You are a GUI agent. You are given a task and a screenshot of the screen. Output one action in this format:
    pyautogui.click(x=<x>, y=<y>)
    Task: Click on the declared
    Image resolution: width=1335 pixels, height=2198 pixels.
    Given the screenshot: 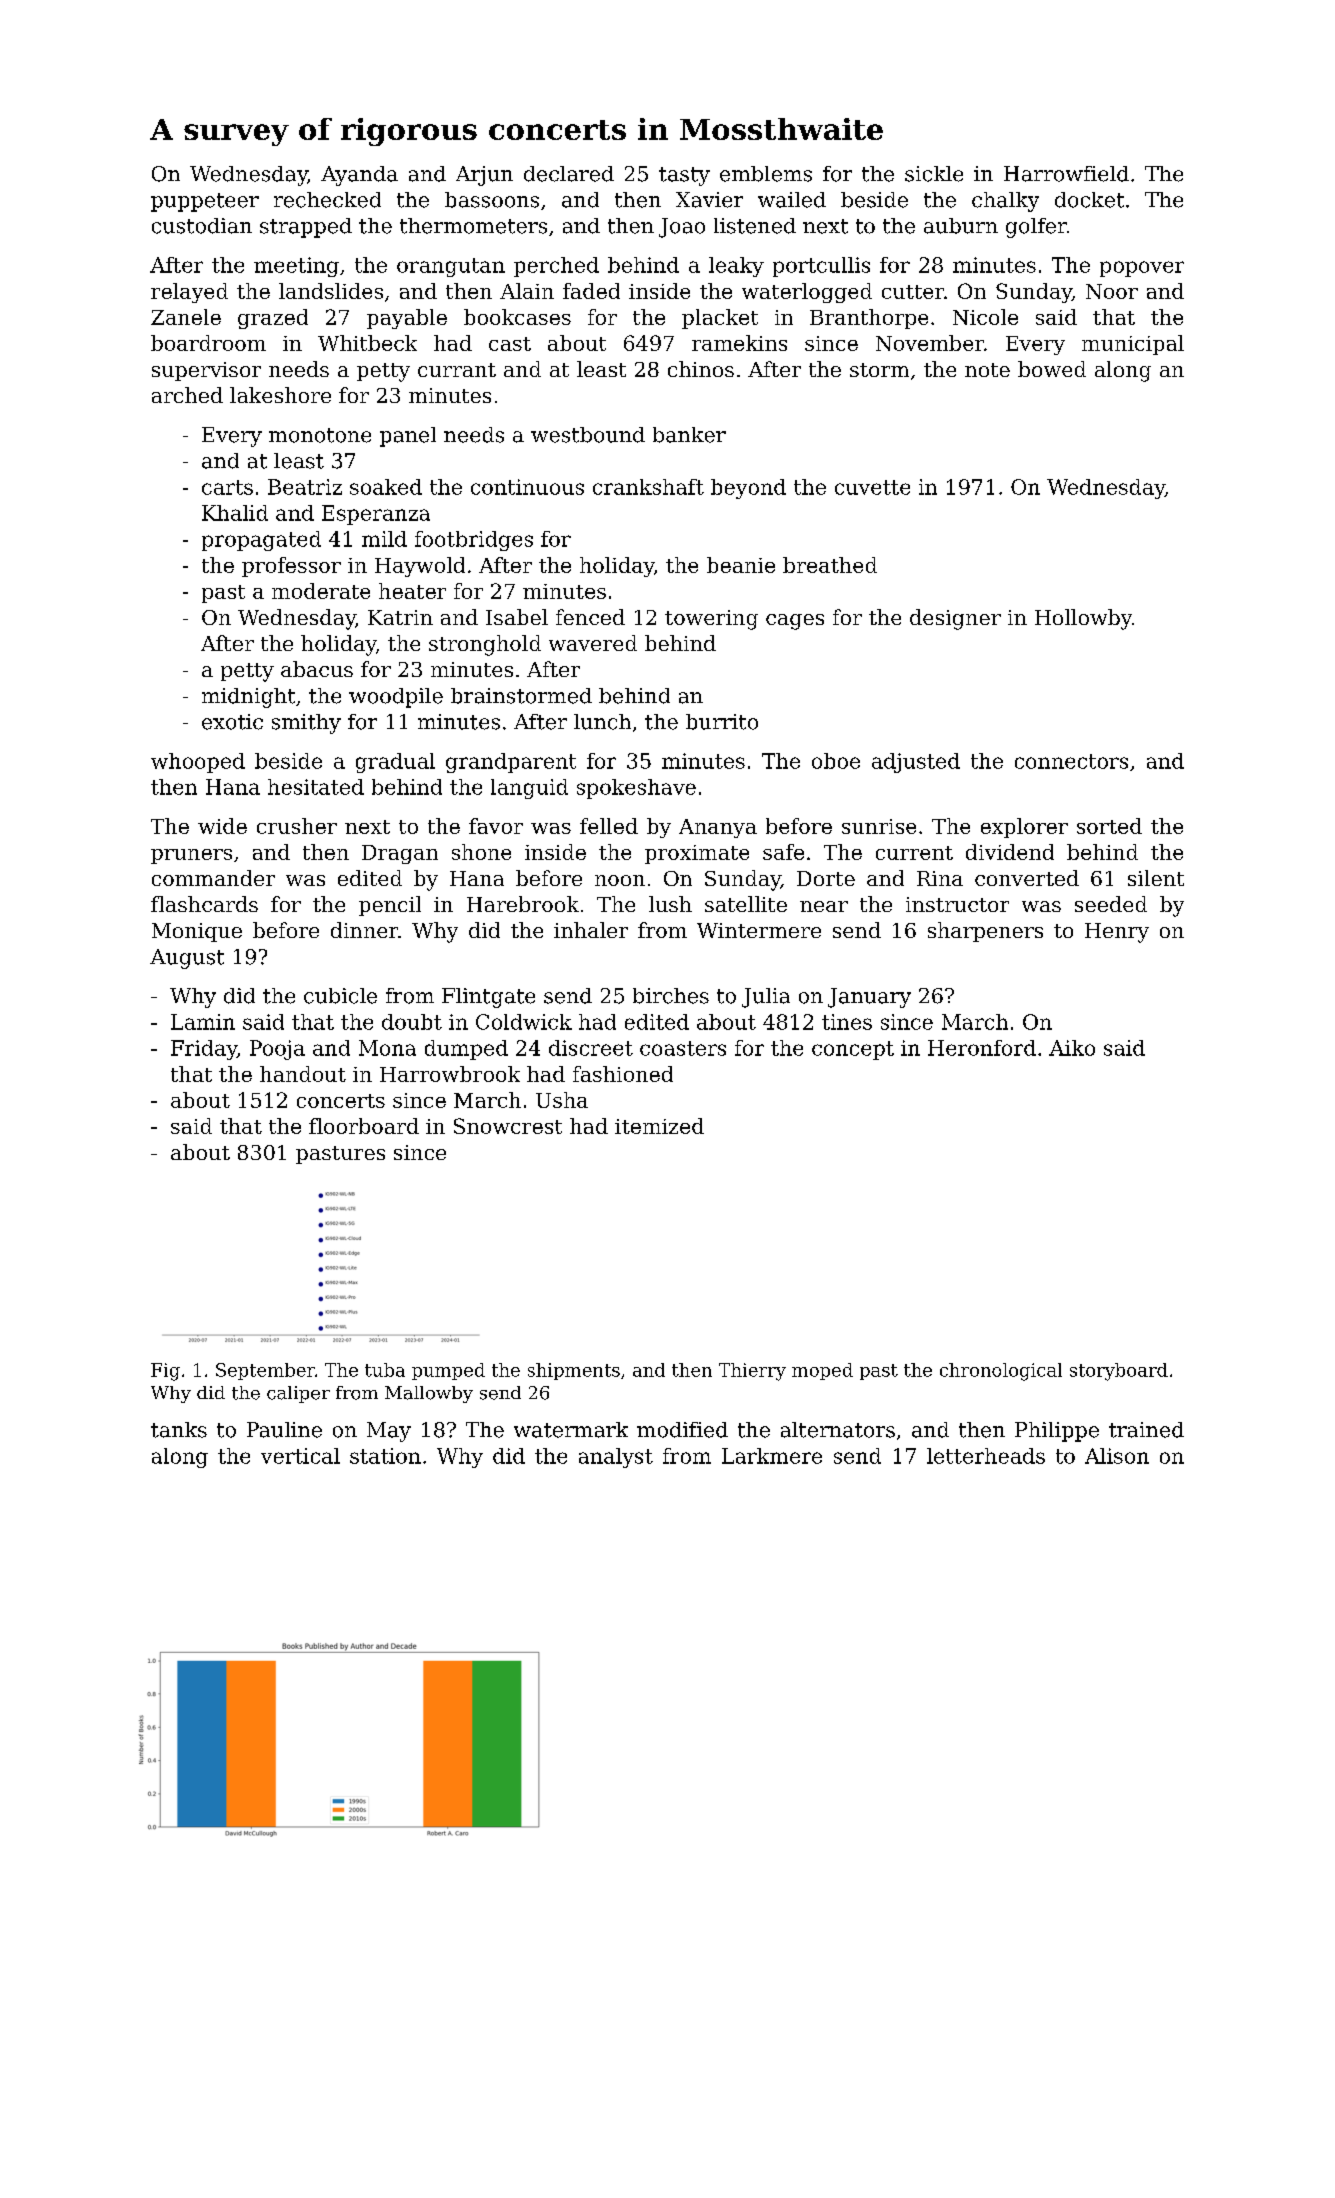 What is the action you would take?
    pyautogui.click(x=569, y=174)
